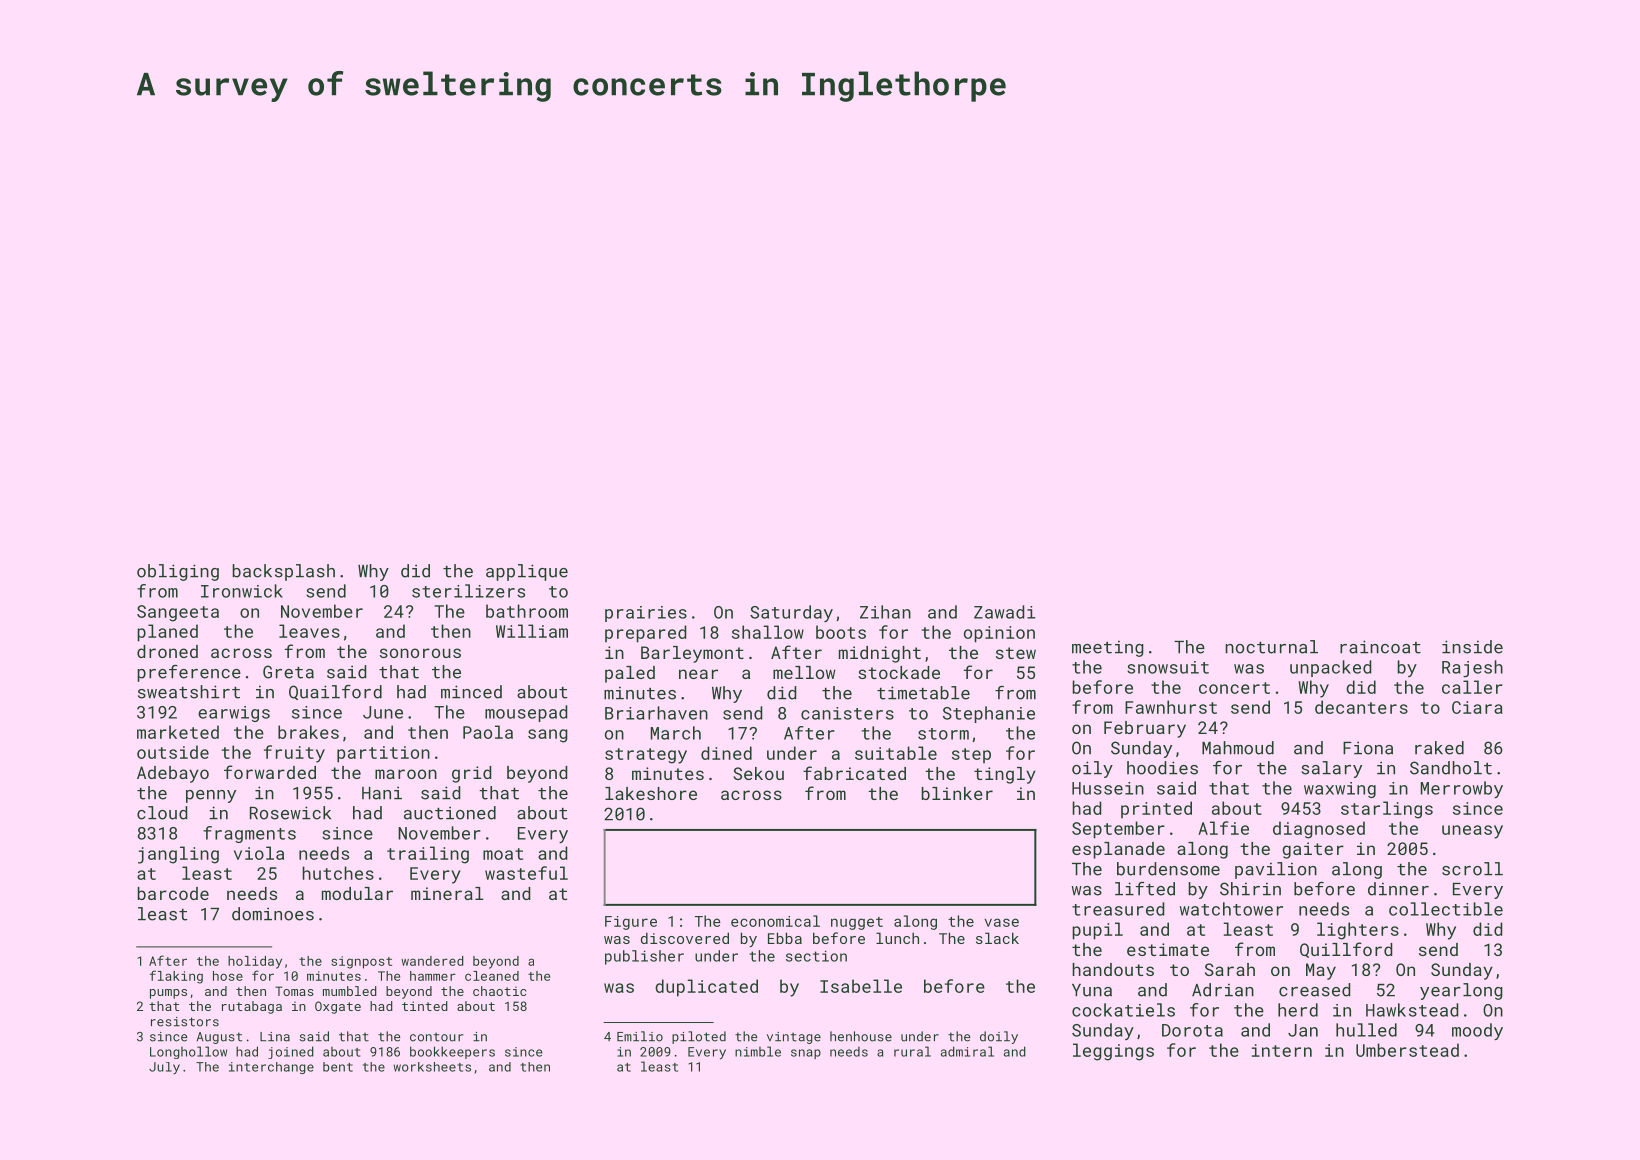 This screenshot has width=1640, height=1160. Describe the element at coordinates (857, 923) in the screenshot. I see `nugget` at that location.
